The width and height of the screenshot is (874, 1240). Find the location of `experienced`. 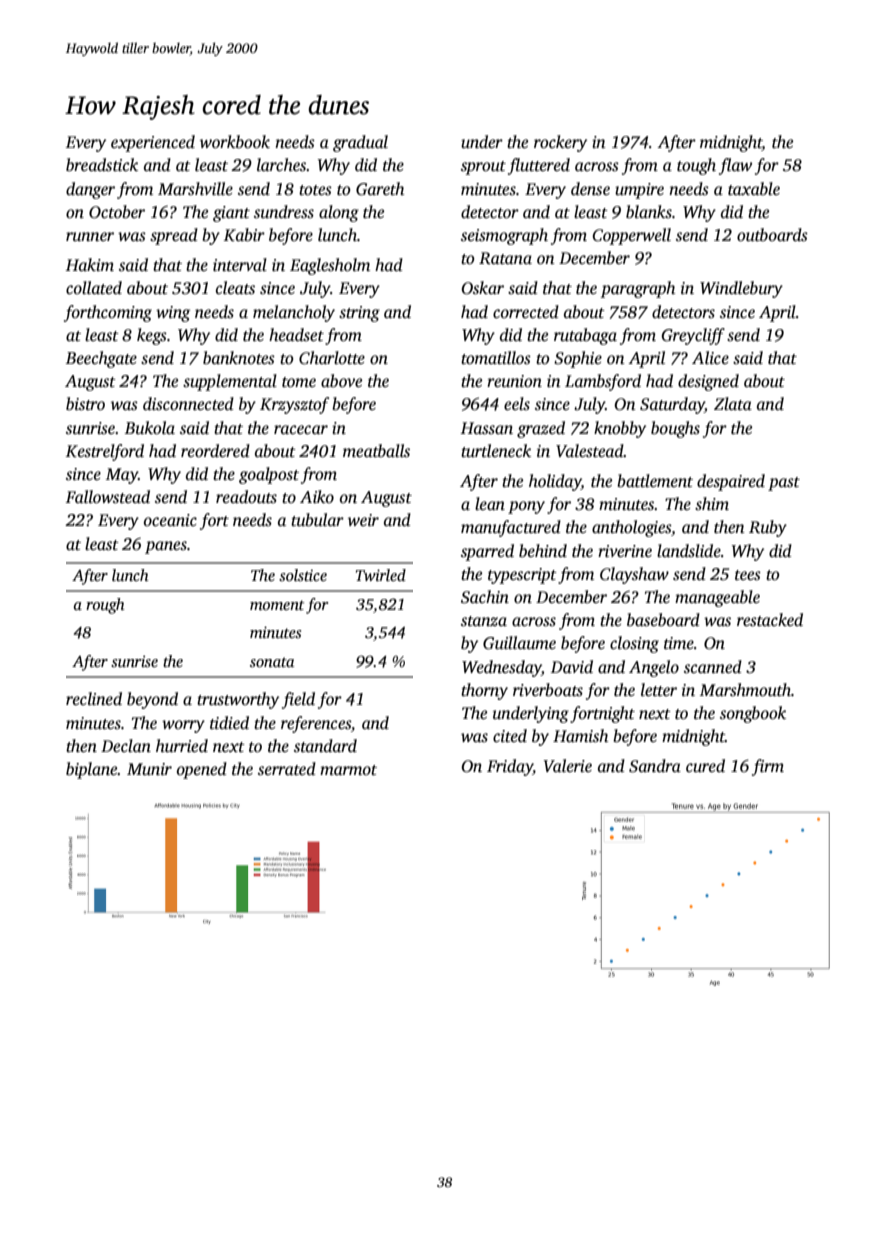

experienced is located at coordinates (153, 143).
